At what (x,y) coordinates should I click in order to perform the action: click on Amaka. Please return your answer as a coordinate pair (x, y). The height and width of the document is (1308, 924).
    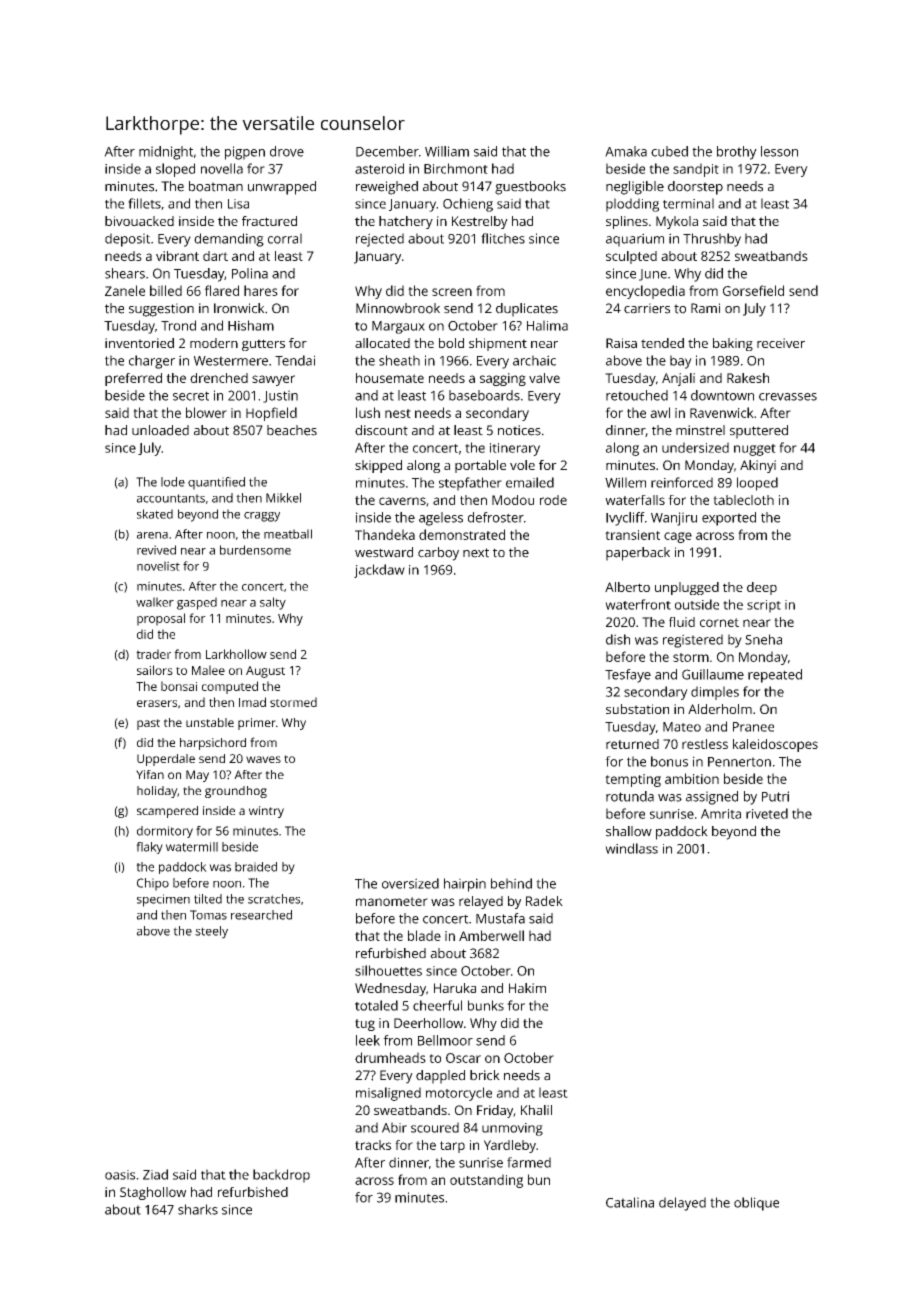
    Looking at the image, I should click on (626, 151).
